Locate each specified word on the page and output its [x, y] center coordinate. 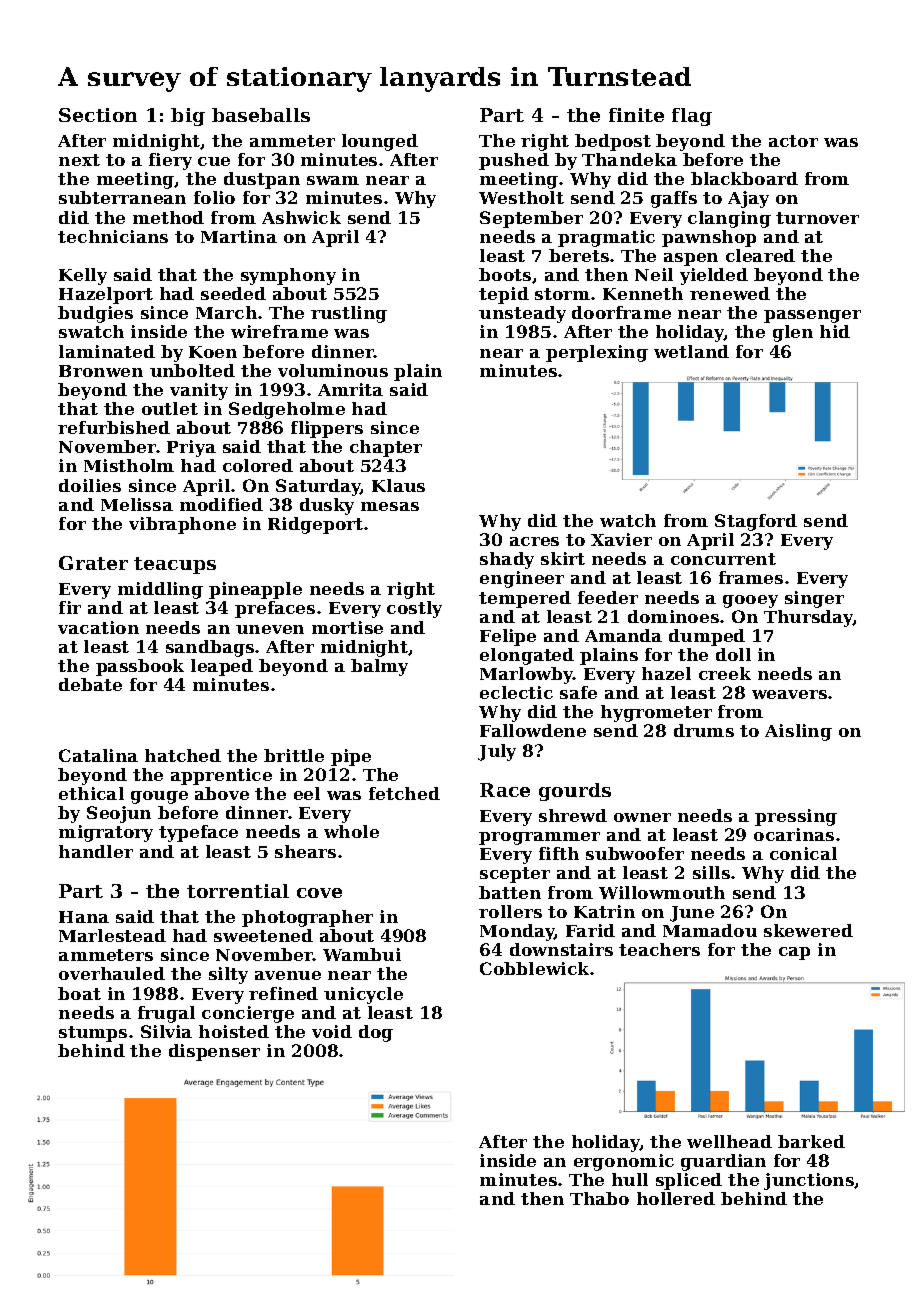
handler [96, 851]
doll [733, 654]
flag [692, 117]
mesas [390, 506]
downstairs [561, 949]
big [188, 117]
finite [636, 115]
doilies [90, 485]
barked [811, 1141]
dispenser [214, 1052]
